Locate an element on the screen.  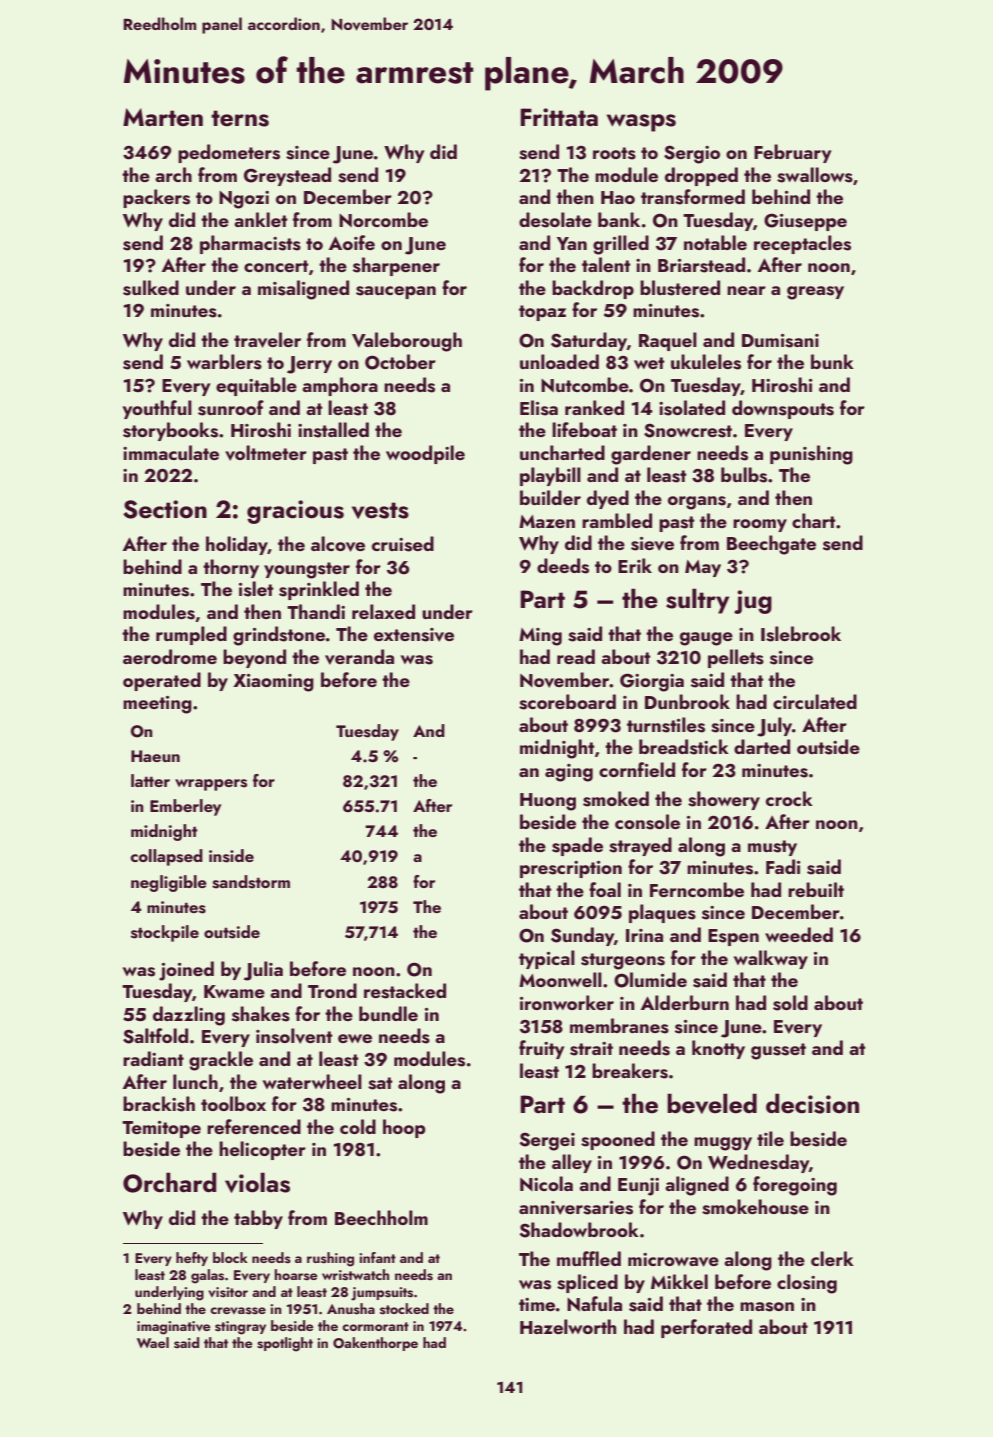
Dunbrook is located at coordinates (687, 701).
